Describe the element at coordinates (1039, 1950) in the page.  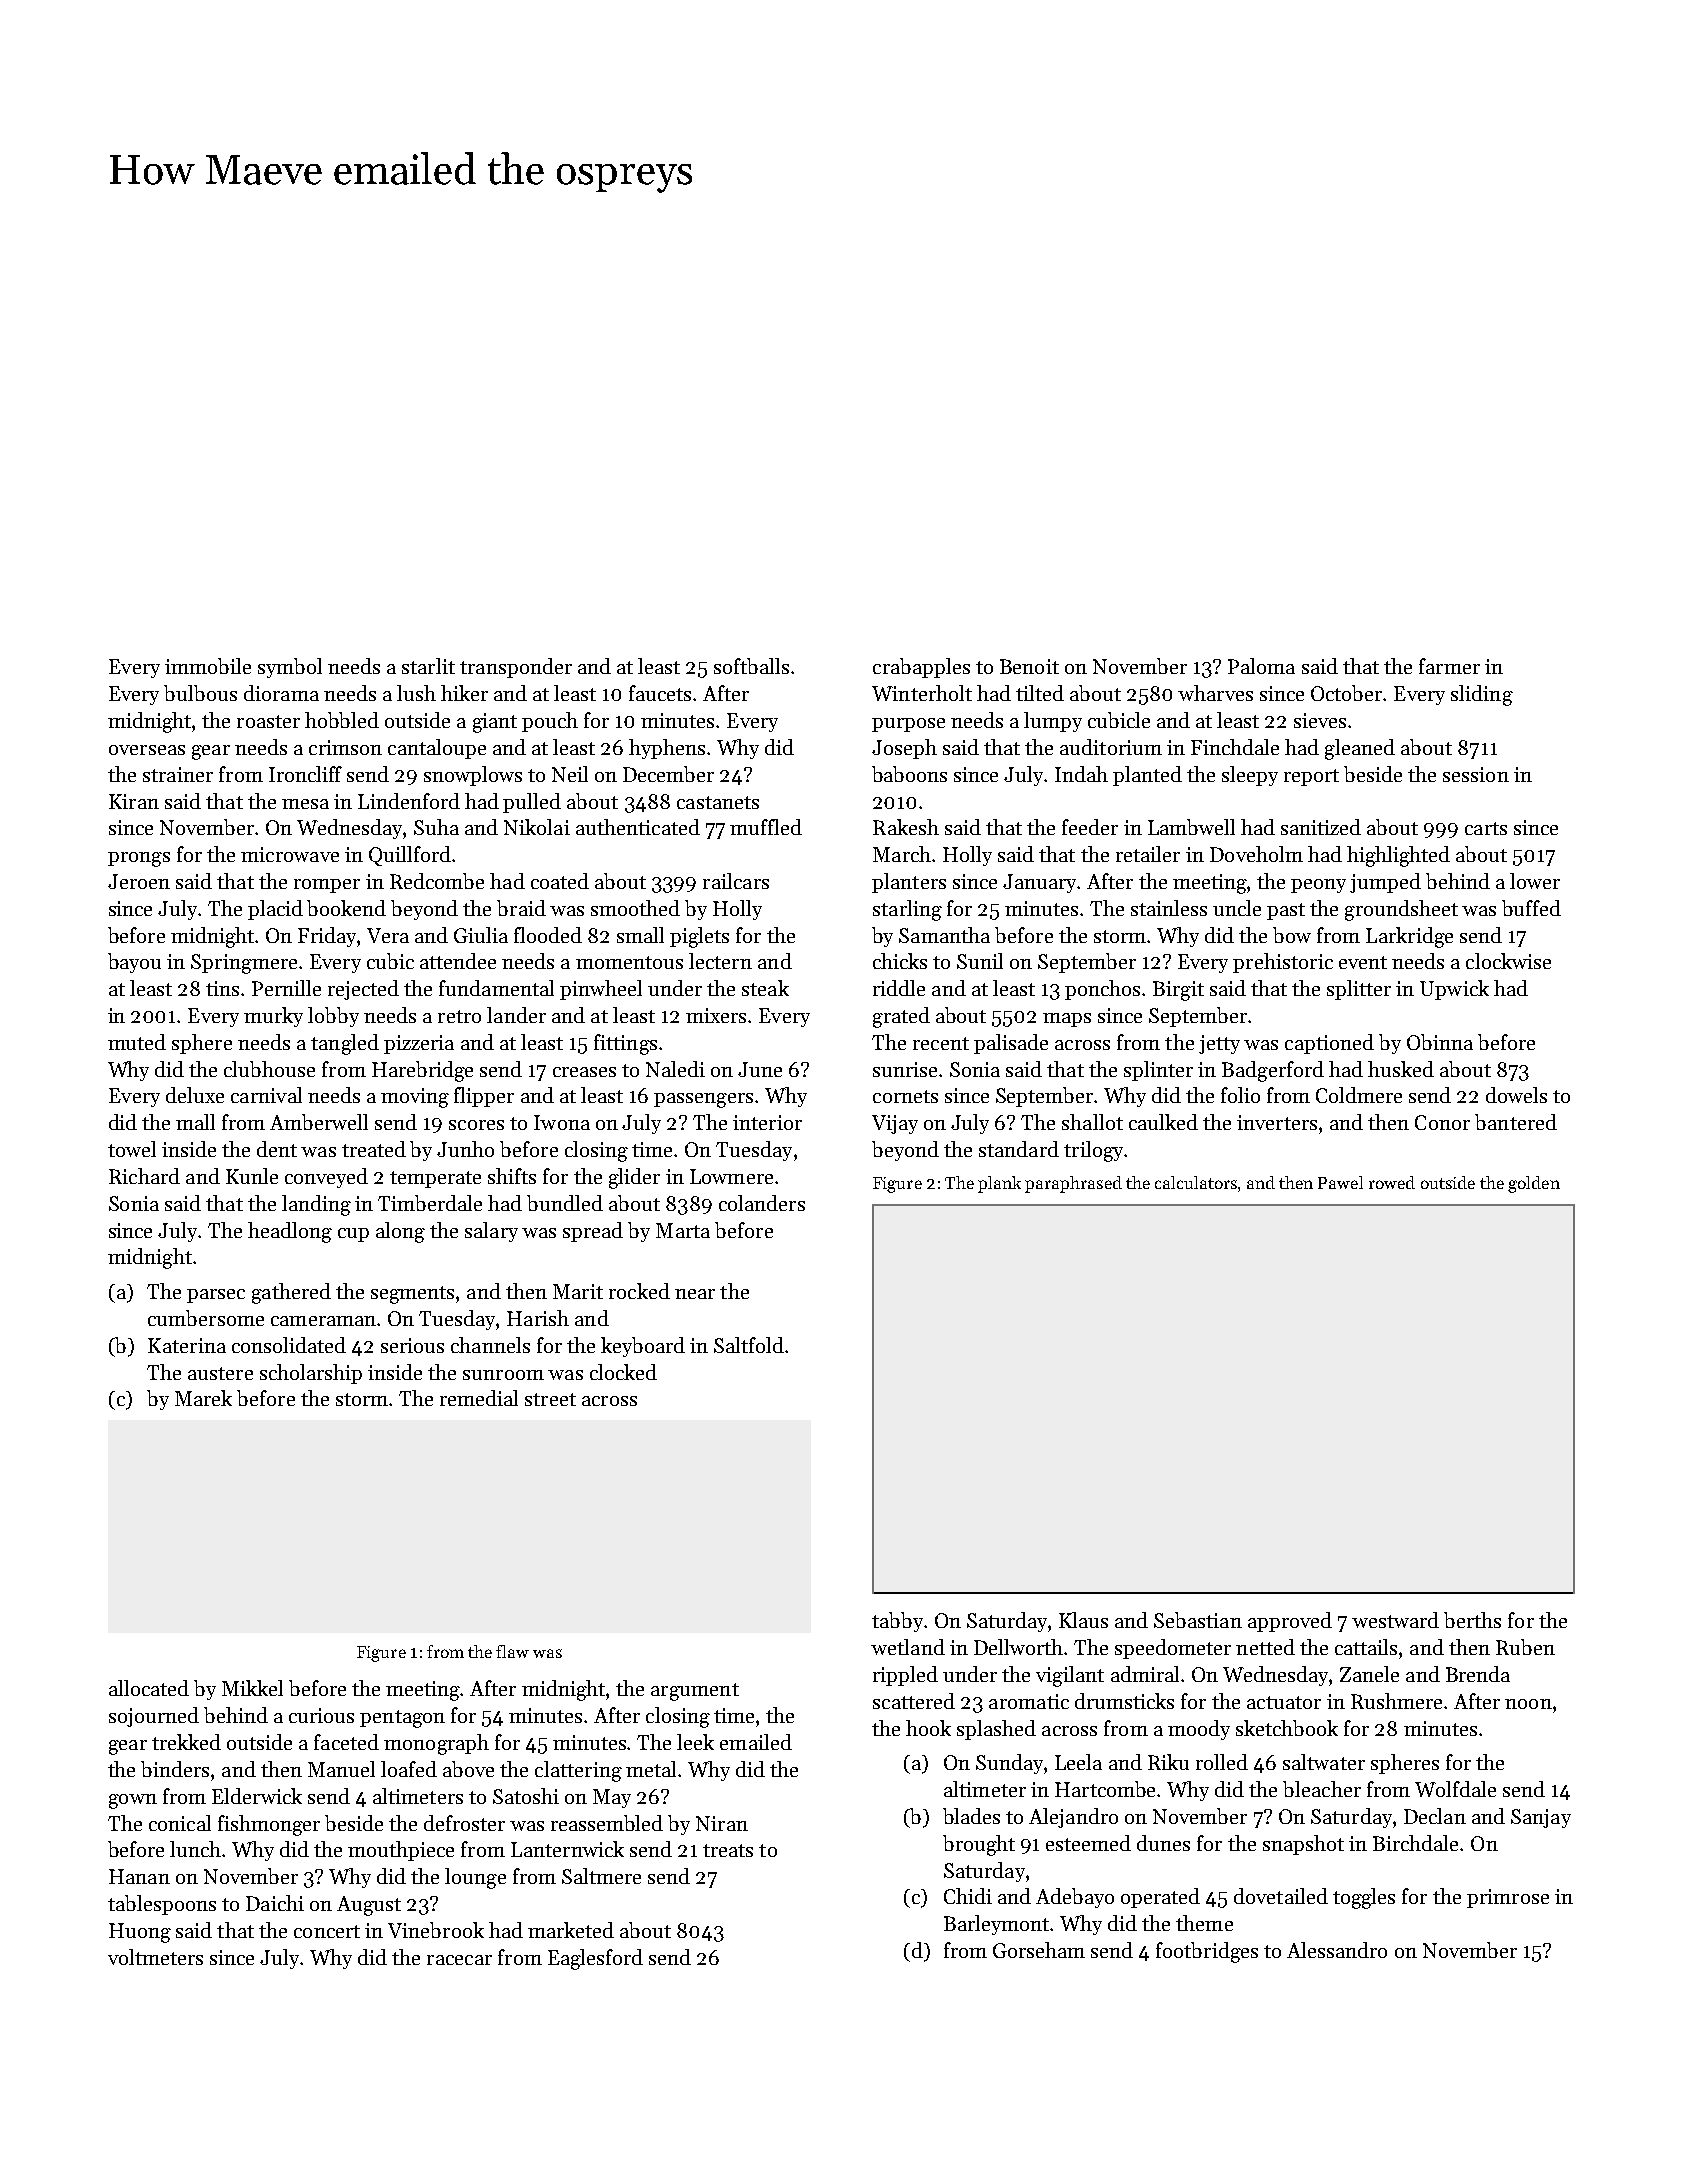
I see `Gorseham` at that location.
